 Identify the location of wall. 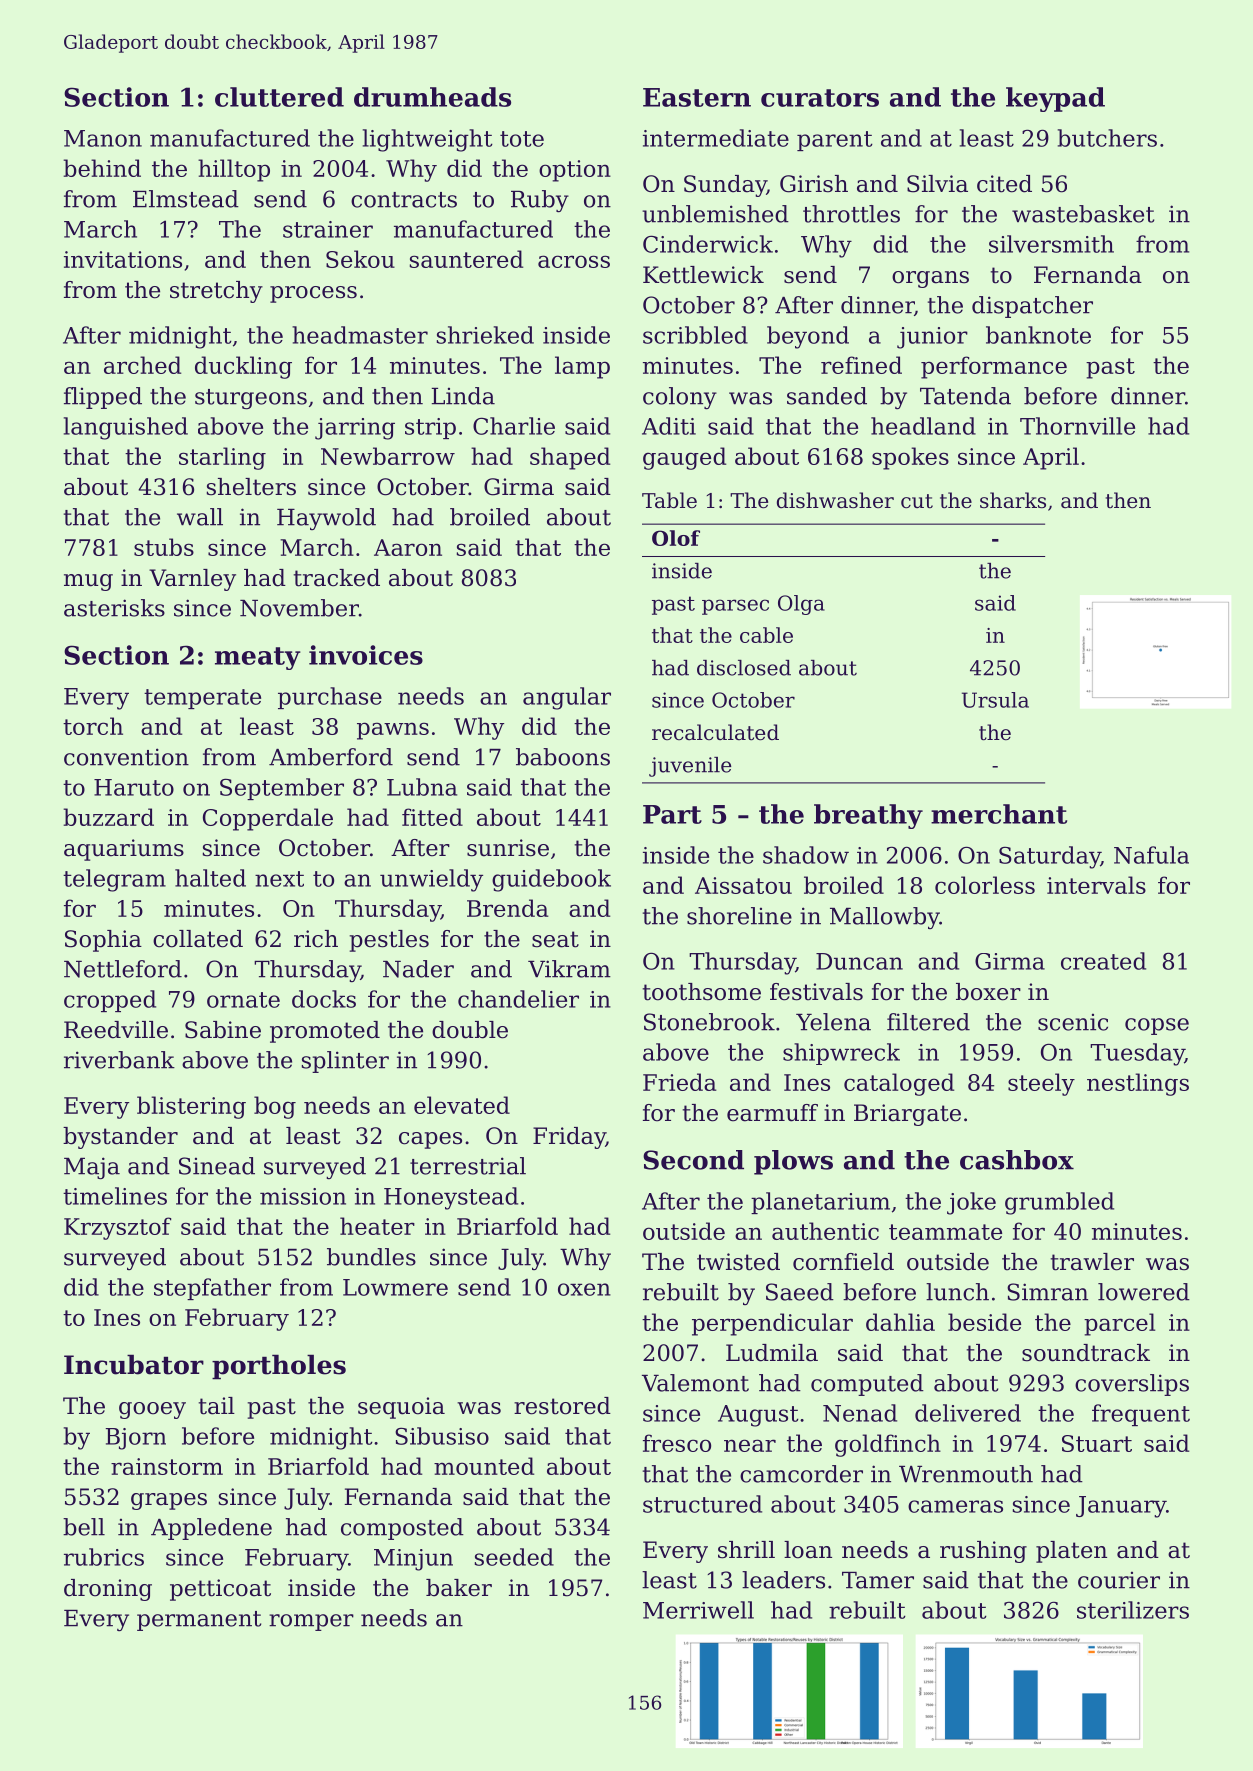
(200, 517).
